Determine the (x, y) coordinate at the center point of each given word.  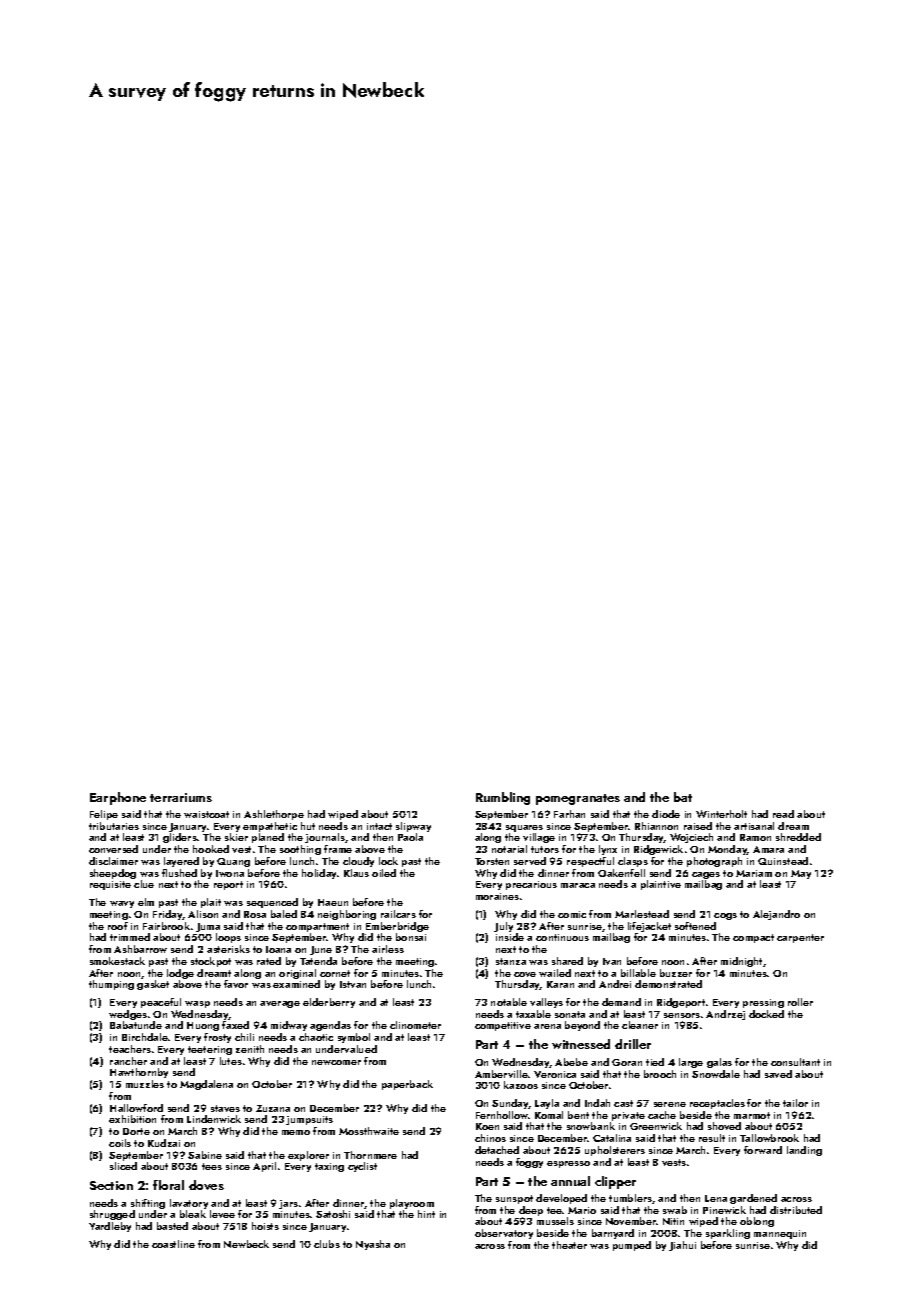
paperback (407, 1085)
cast (623, 1103)
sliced (123, 1166)
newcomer (336, 1062)
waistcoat (206, 814)
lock (388, 861)
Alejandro (776, 915)
